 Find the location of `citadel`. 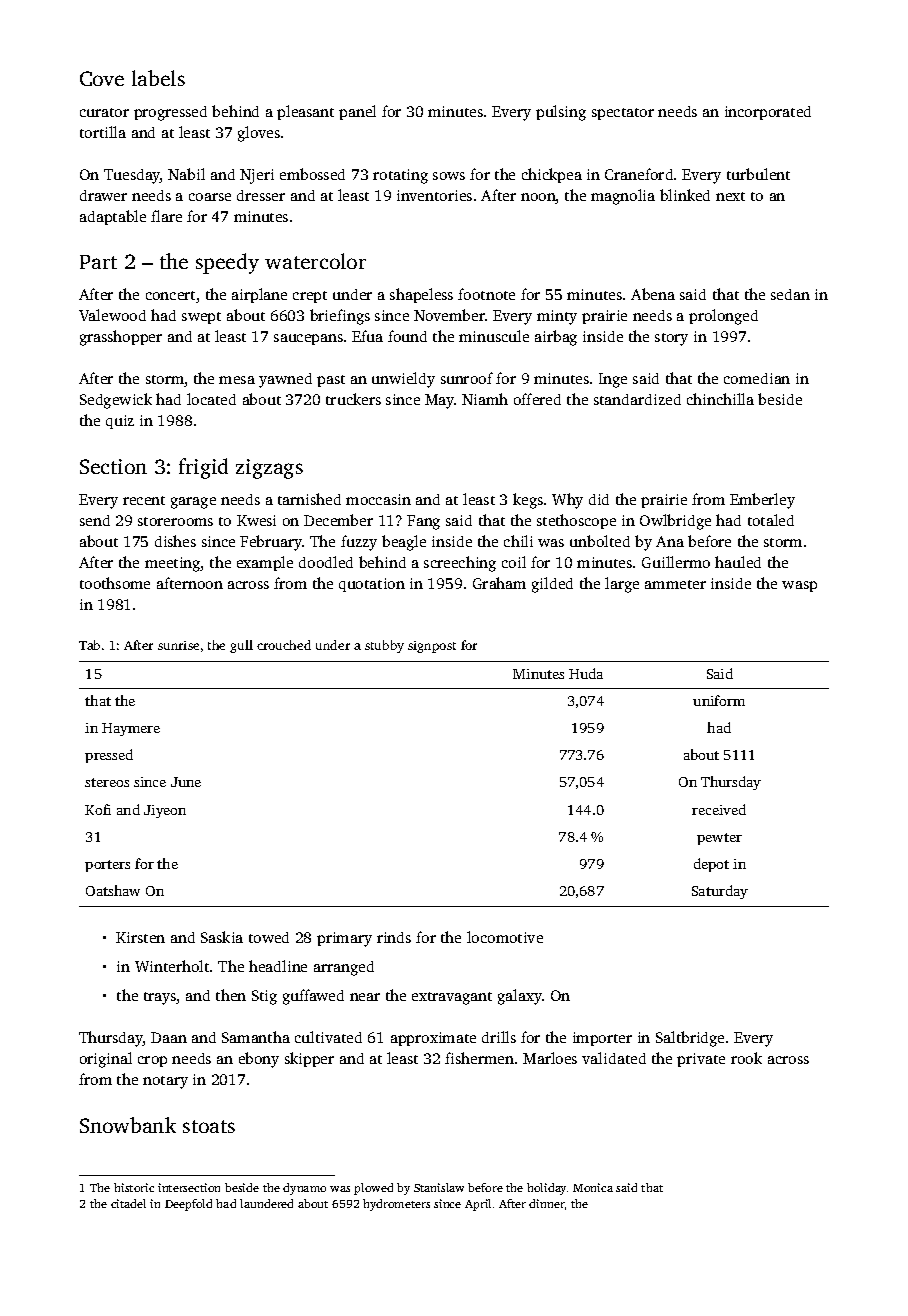

citadel is located at coordinates (128, 1203).
